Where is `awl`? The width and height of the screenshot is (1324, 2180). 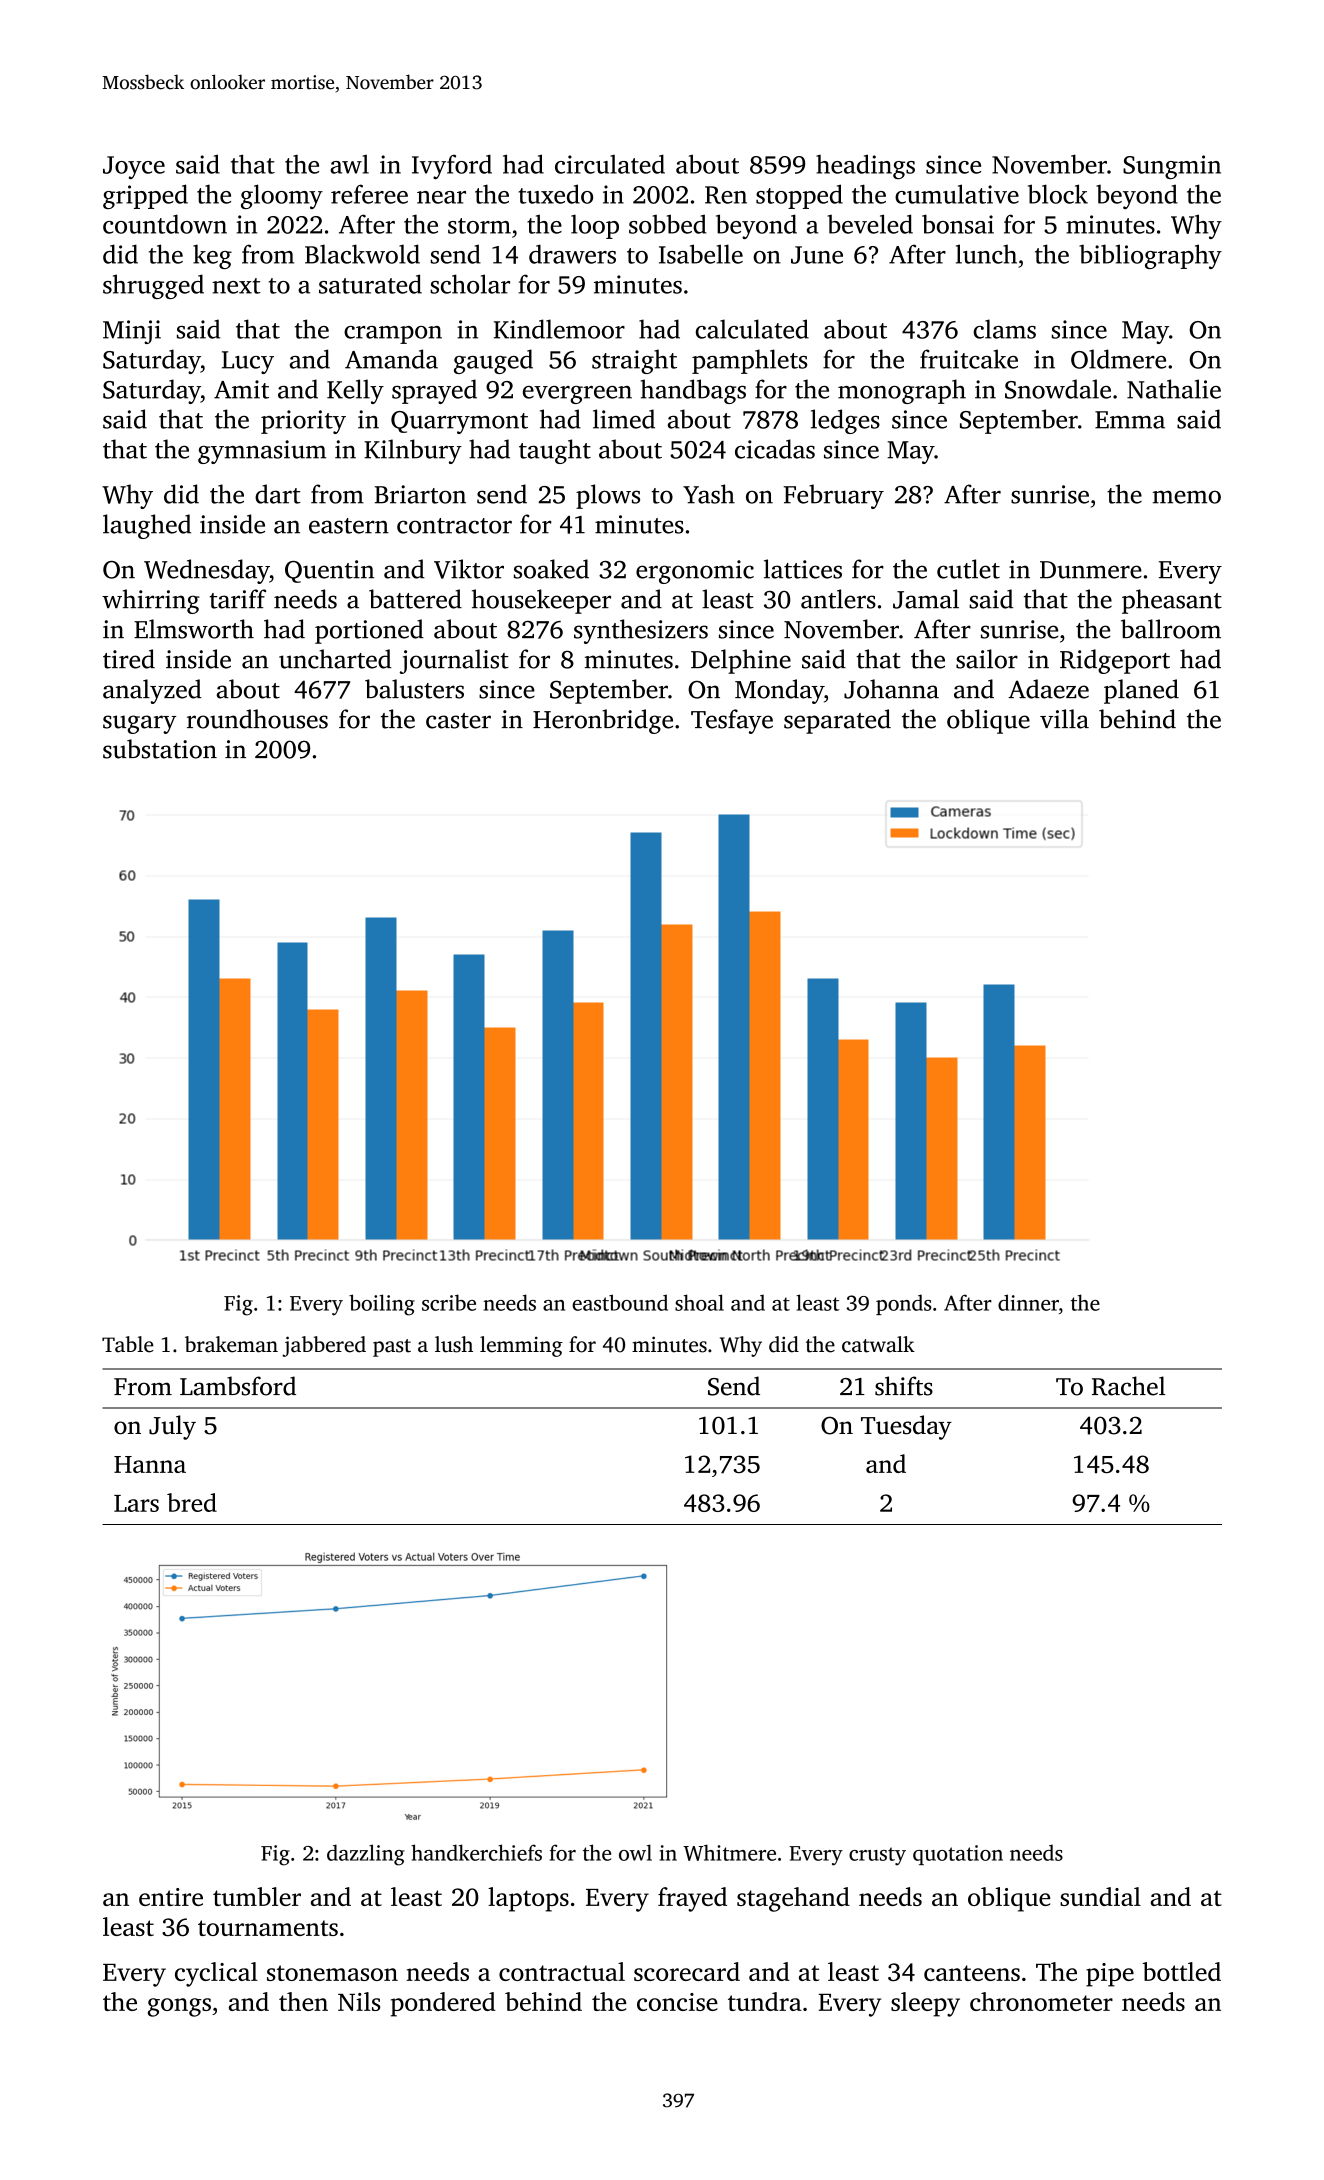
awl is located at coordinates (349, 164).
